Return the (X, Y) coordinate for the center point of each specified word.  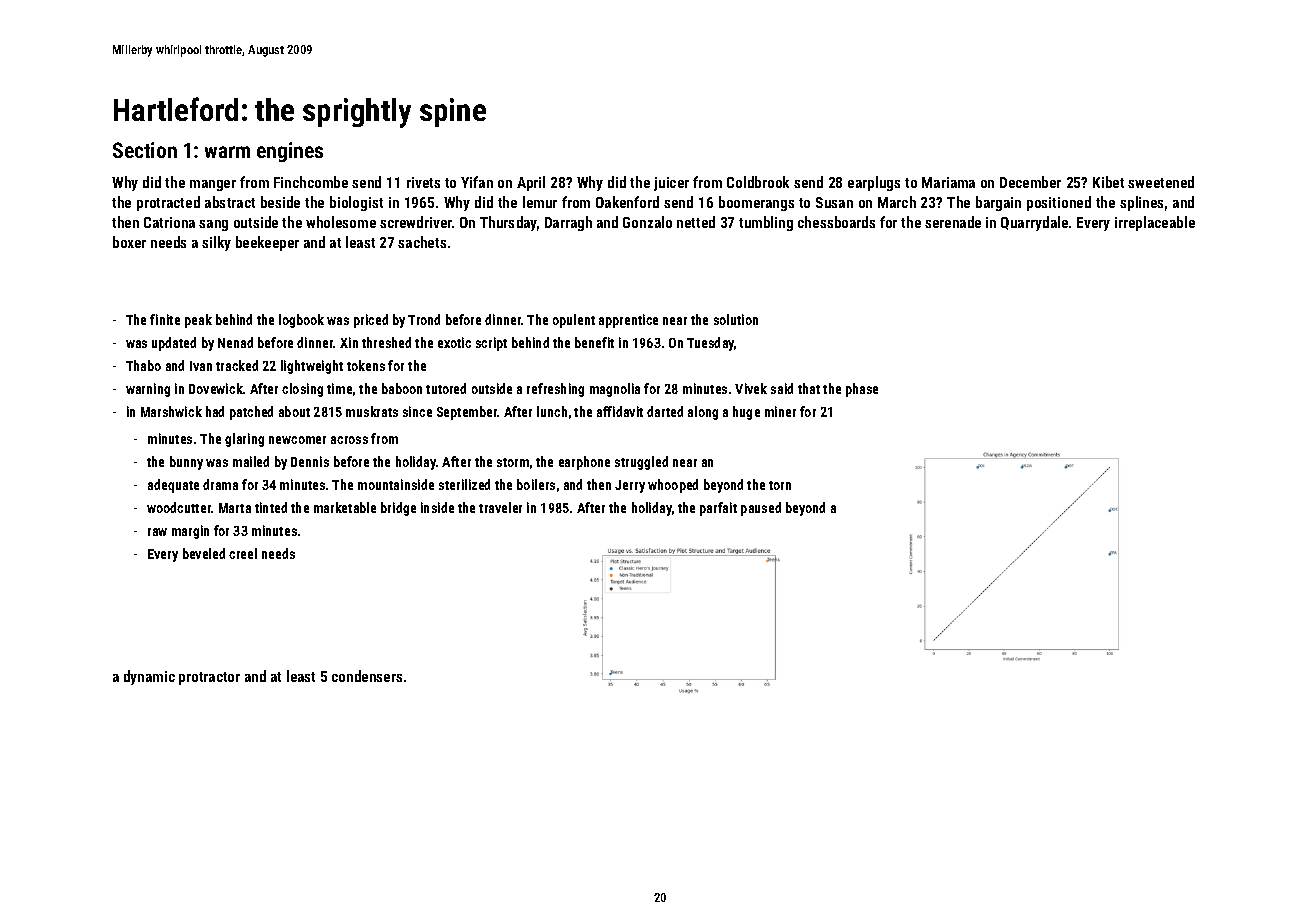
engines (290, 152)
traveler (500, 507)
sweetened (1161, 182)
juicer (671, 184)
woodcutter (179, 507)
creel (243, 553)
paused (761, 509)
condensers (367, 676)
